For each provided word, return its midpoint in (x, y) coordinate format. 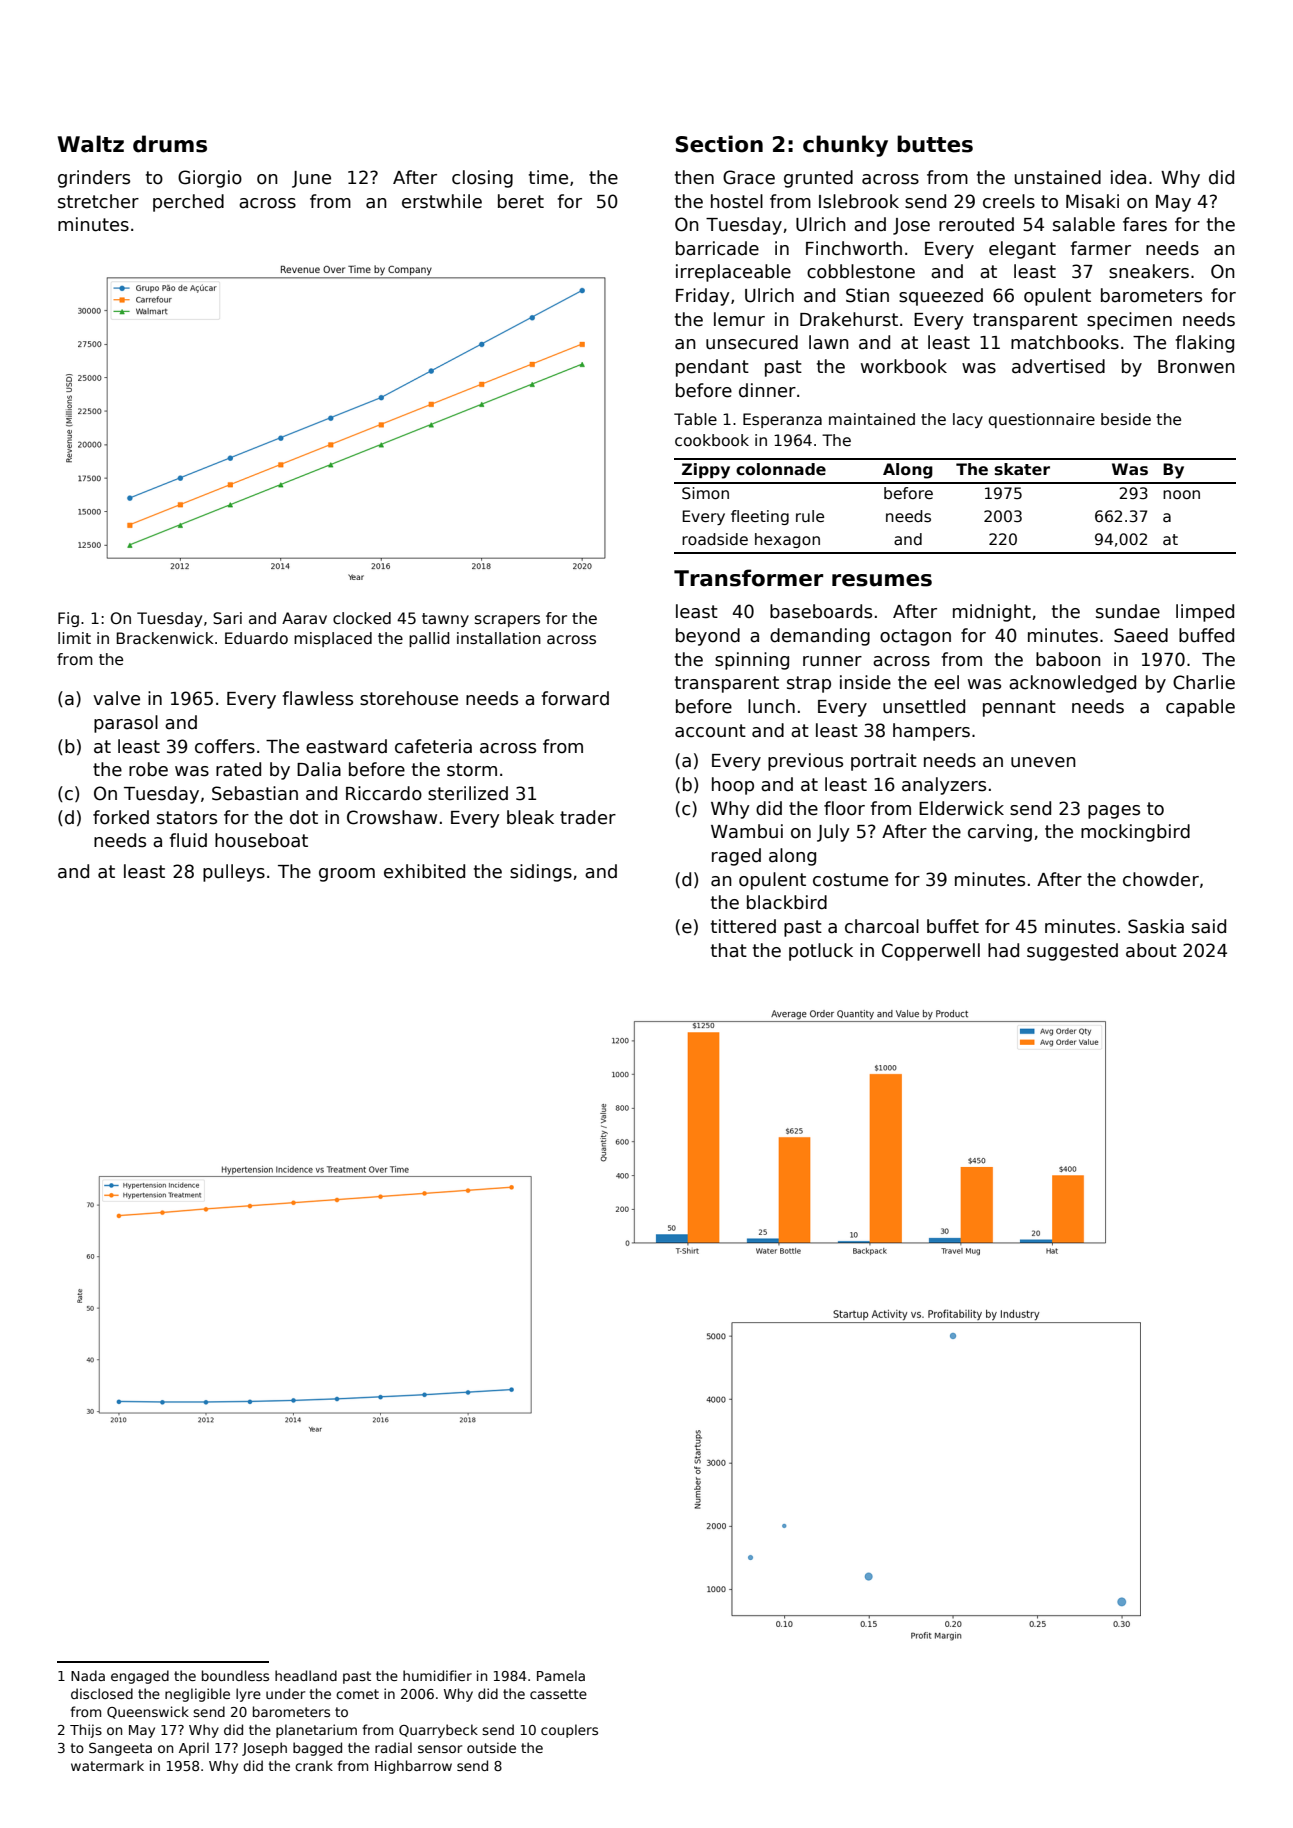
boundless (235, 1675)
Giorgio (210, 179)
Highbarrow (413, 1767)
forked (121, 817)
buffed (1206, 635)
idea (1128, 177)
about (1151, 950)
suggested (1072, 952)
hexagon (787, 540)
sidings (541, 873)
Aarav (304, 618)
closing (482, 179)
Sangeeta (120, 1749)
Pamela (561, 1675)
